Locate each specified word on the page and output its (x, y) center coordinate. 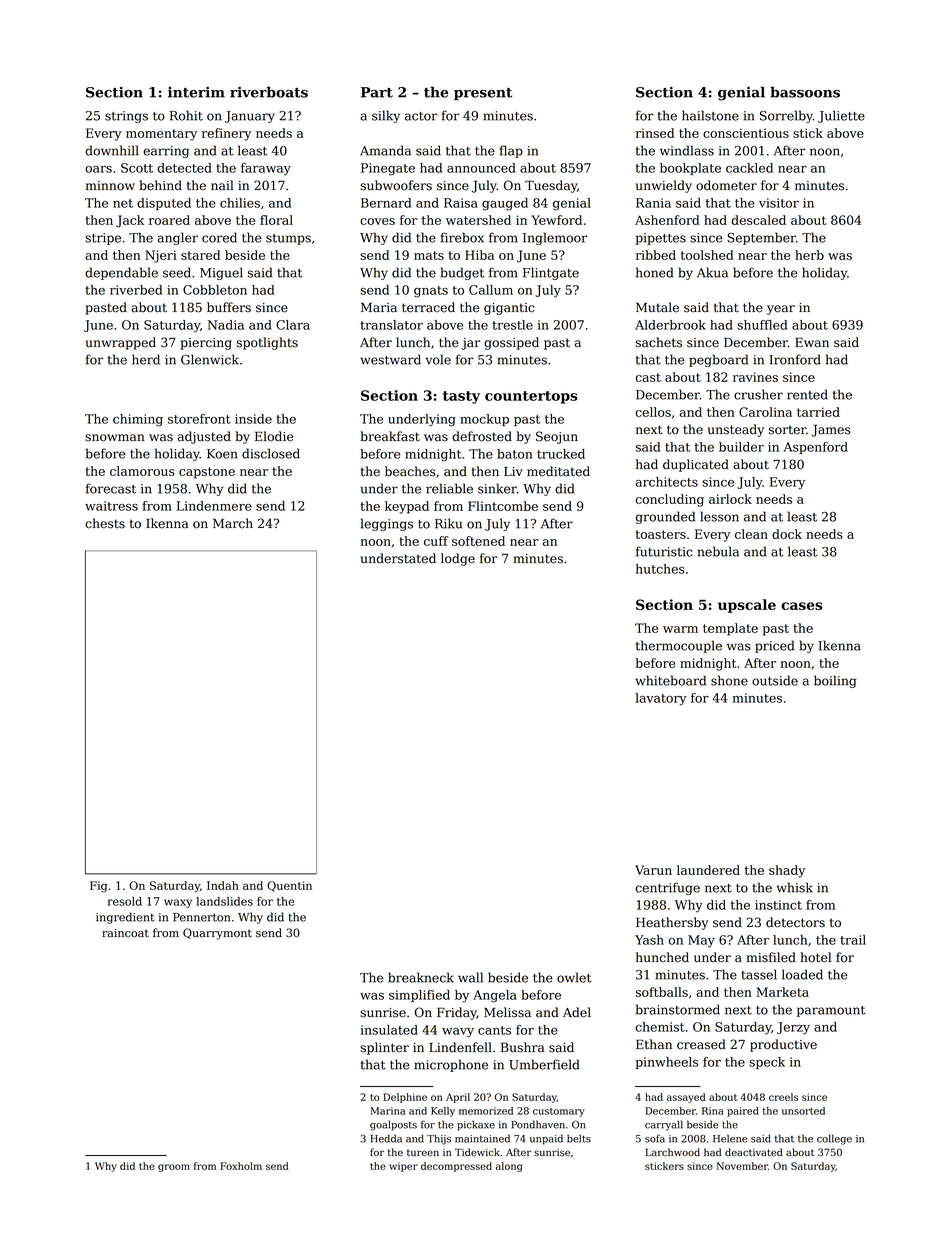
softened (478, 541)
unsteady (736, 430)
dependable (121, 273)
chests (105, 523)
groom (174, 1168)
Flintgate (551, 273)
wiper (403, 1167)
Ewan (812, 342)
